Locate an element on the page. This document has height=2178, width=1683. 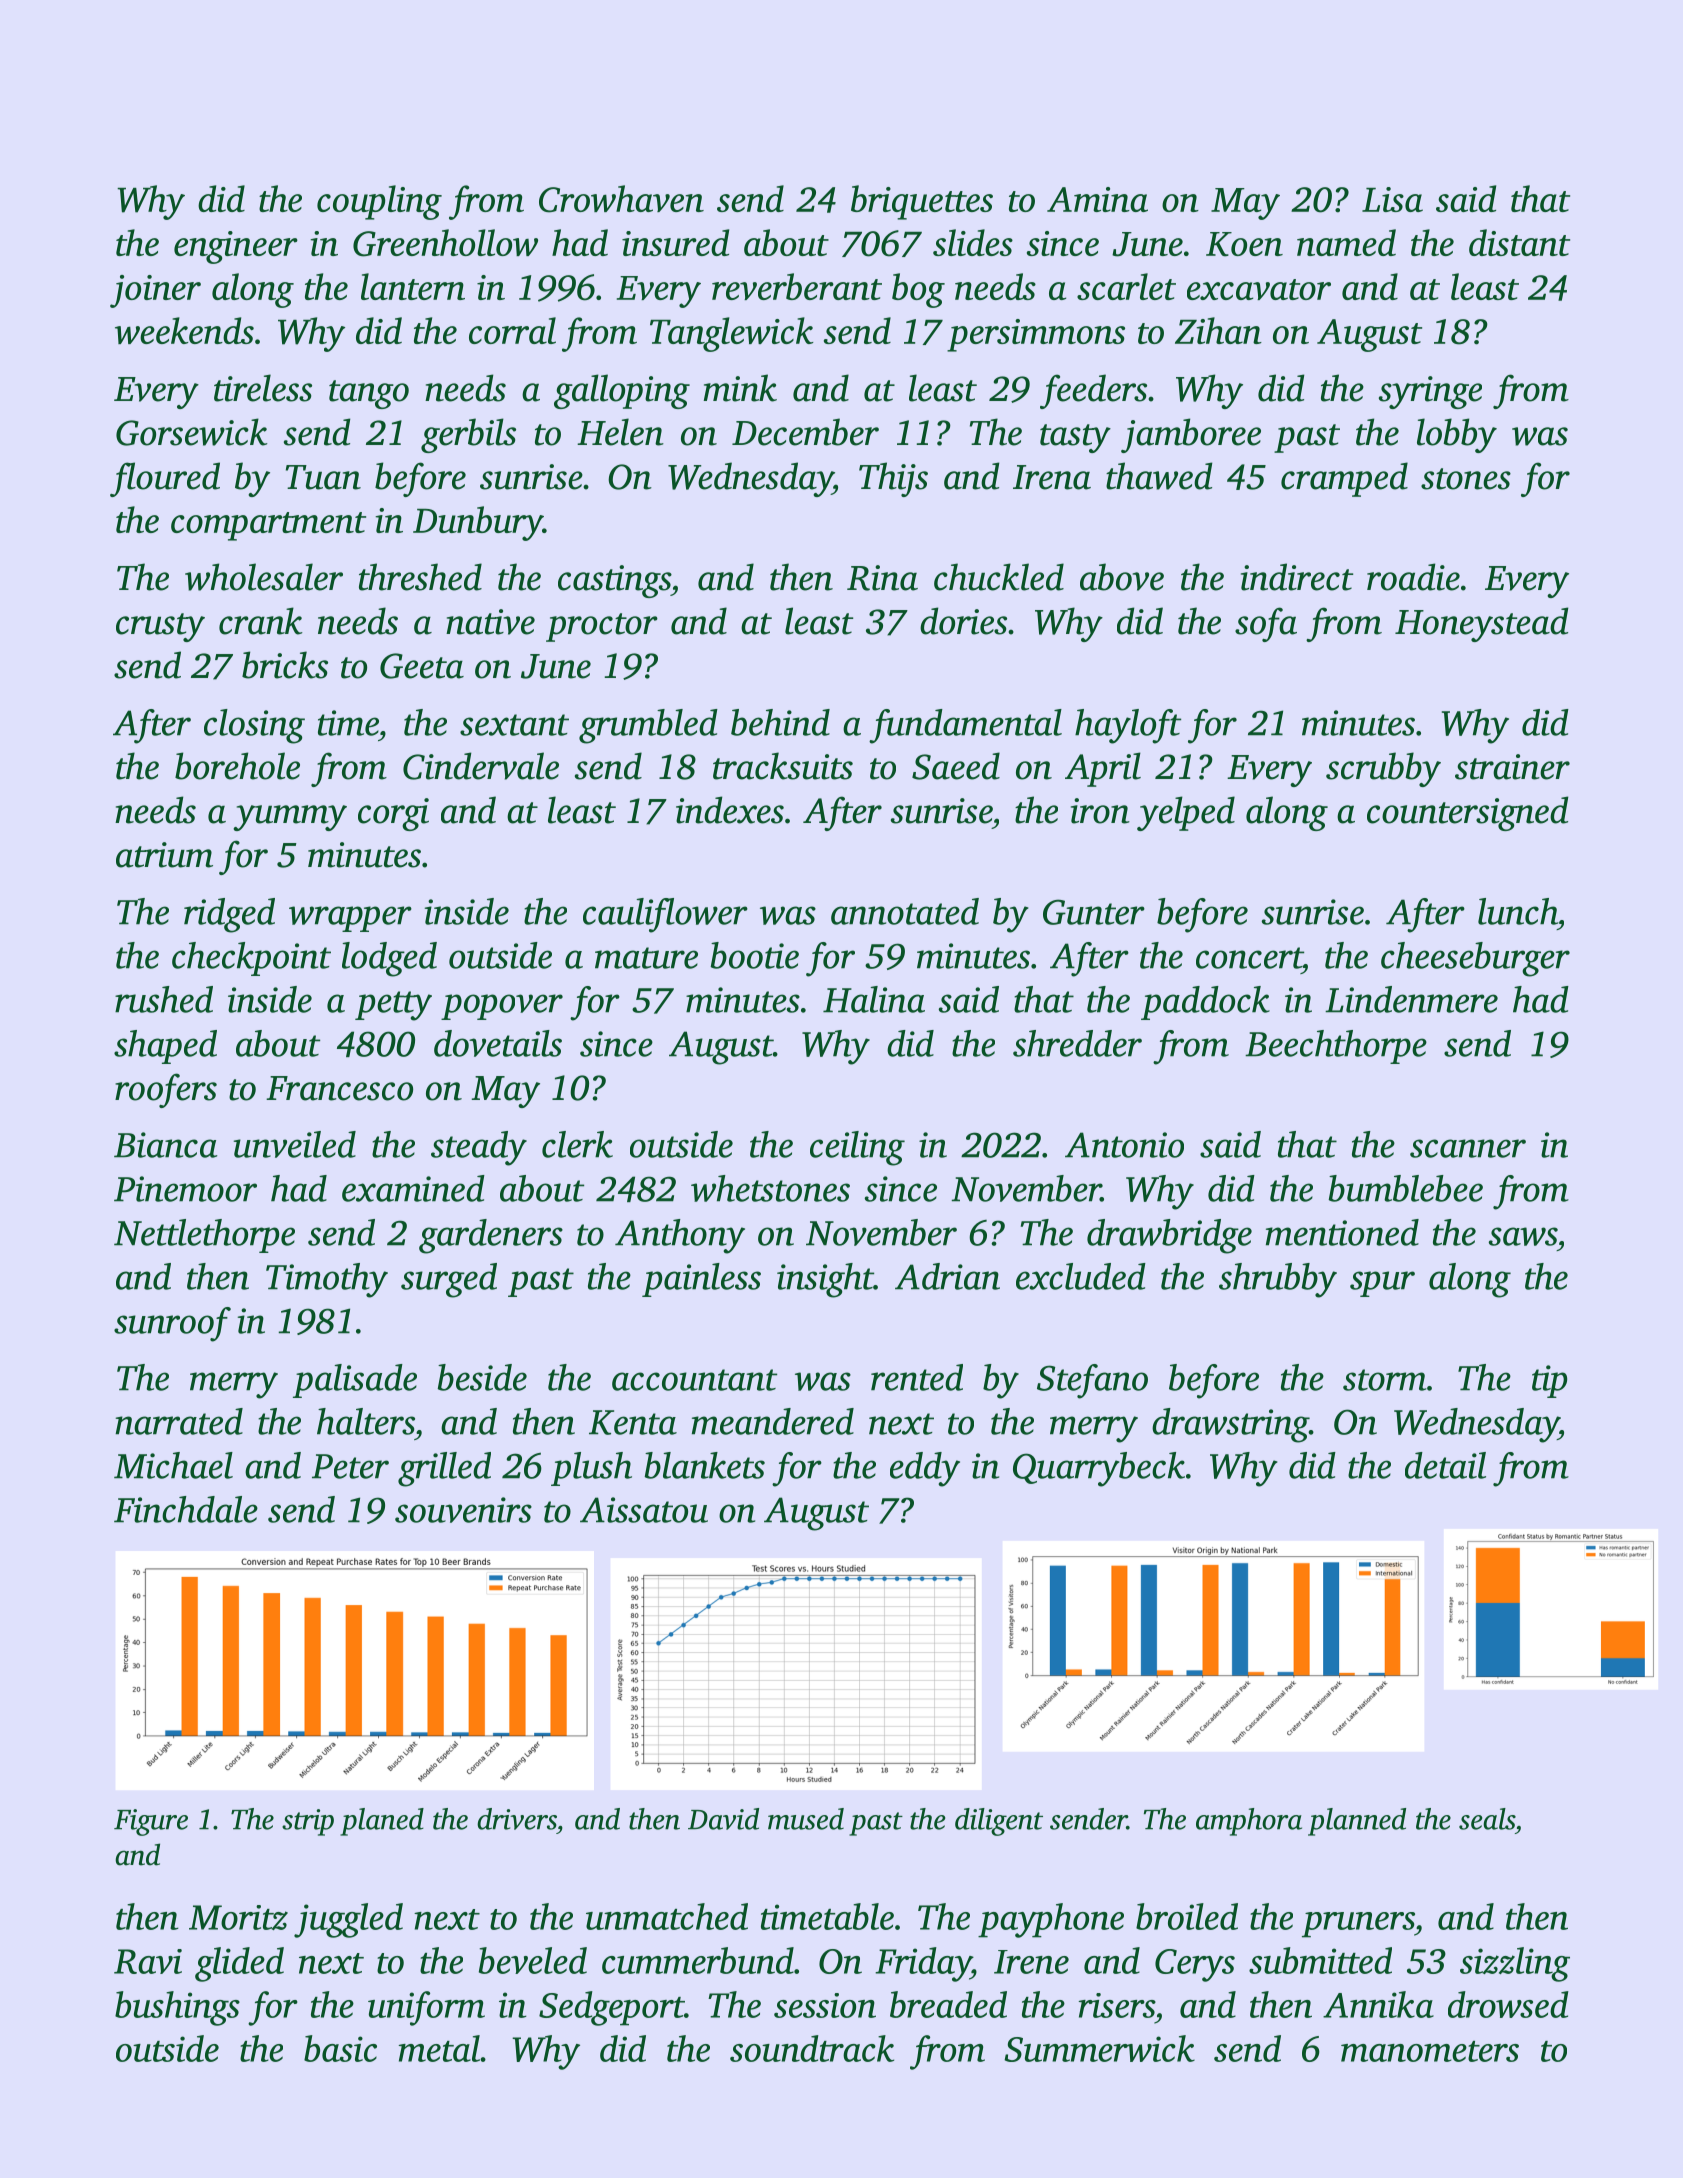
payphone is located at coordinates (1051, 1920).
